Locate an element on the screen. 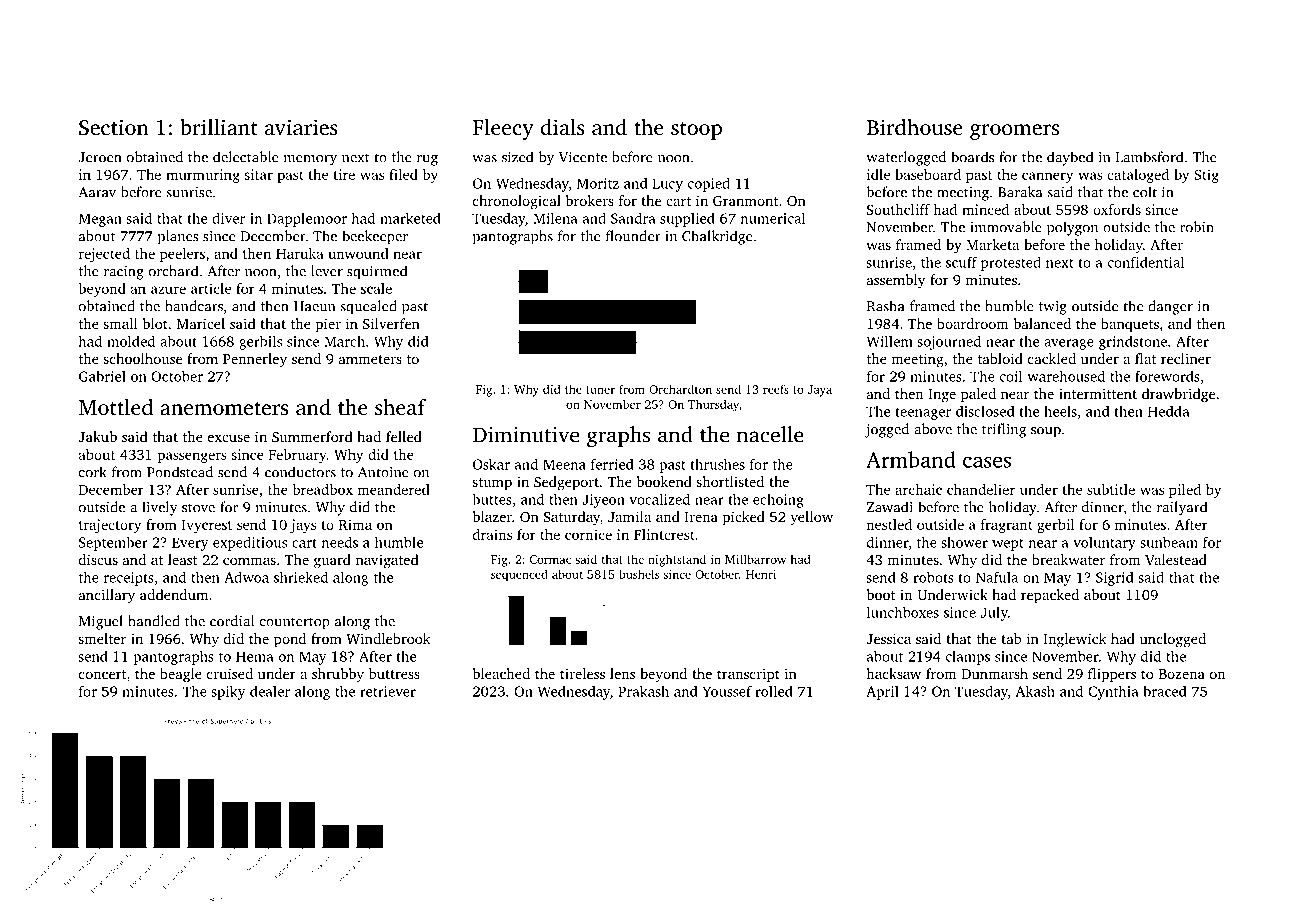  article is located at coordinates (211, 288).
